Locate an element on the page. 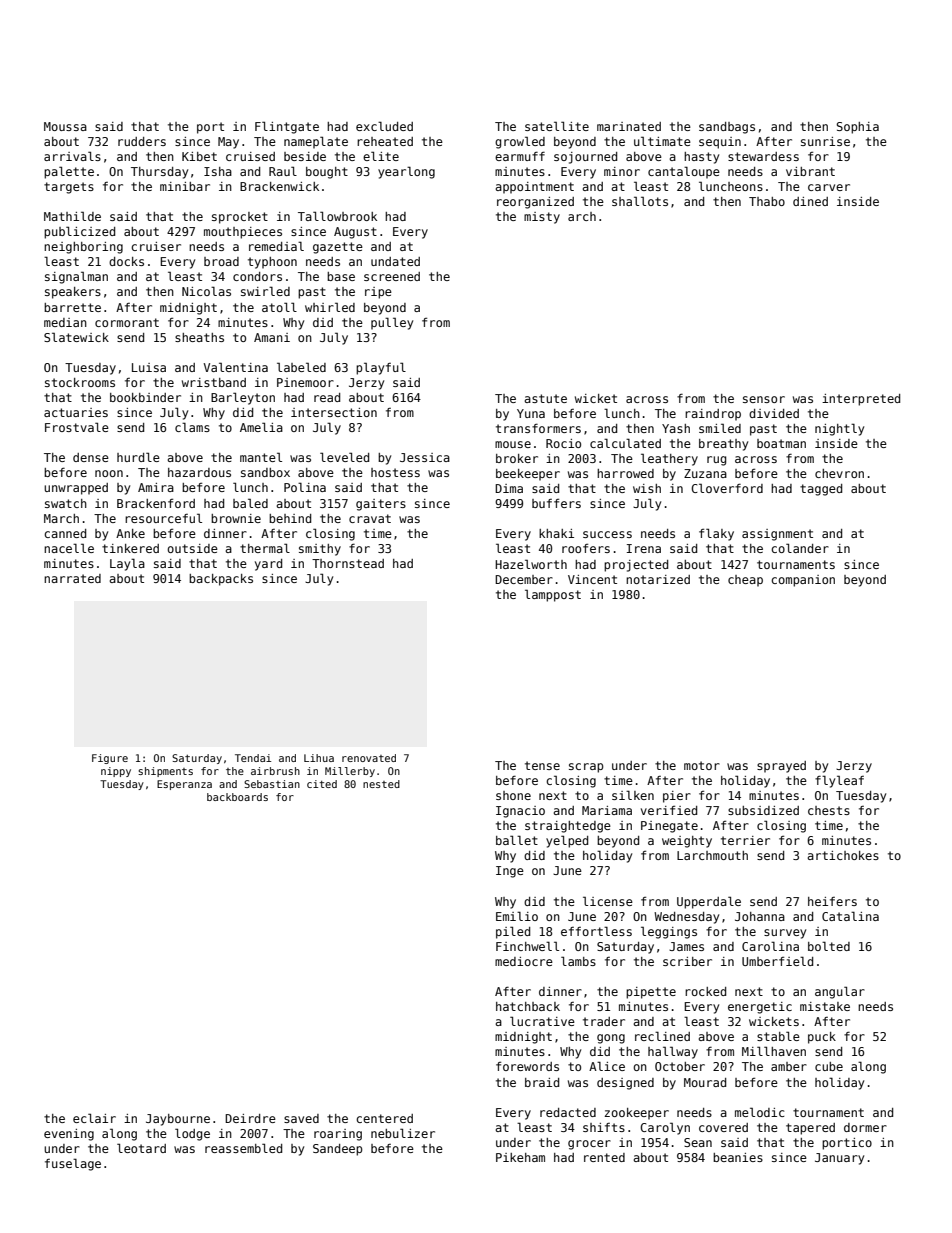  rug is located at coordinates (716, 461).
